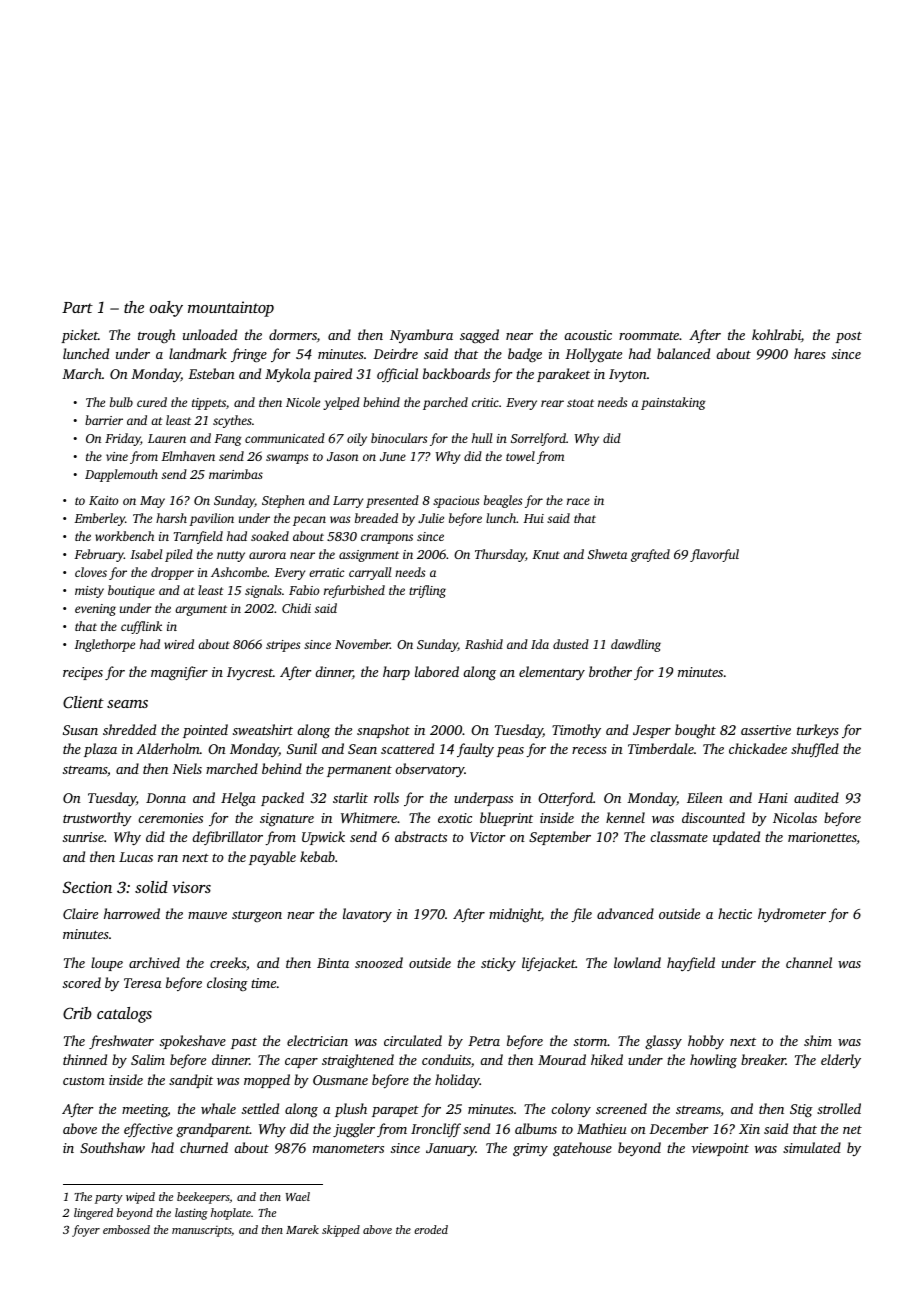 The height and width of the screenshot is (1308, 924). Describe the element at coordinates (552, 673) in the screenshot. I see `elementary` at that location.
